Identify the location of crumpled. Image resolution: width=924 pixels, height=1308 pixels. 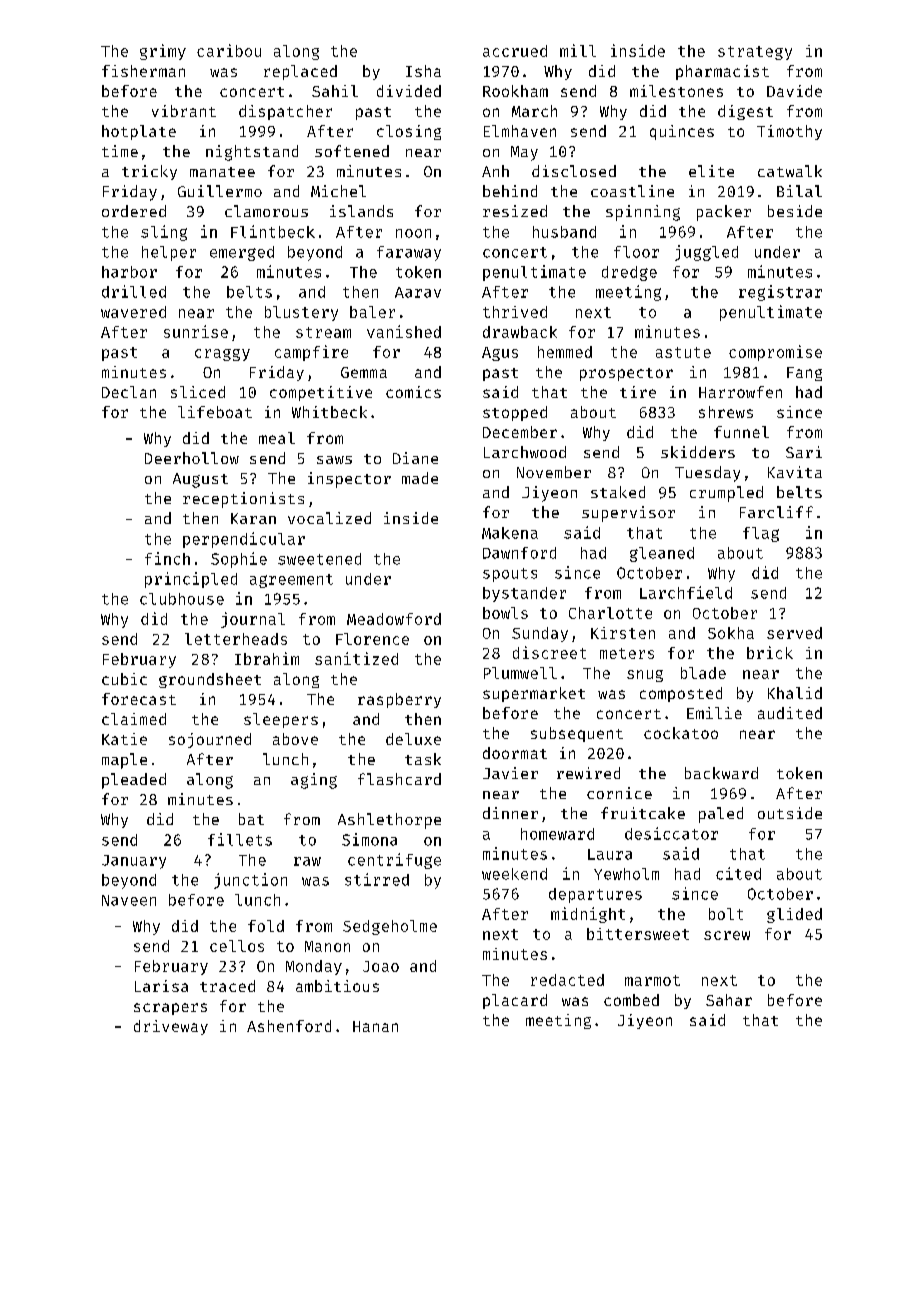
(726, 494).
